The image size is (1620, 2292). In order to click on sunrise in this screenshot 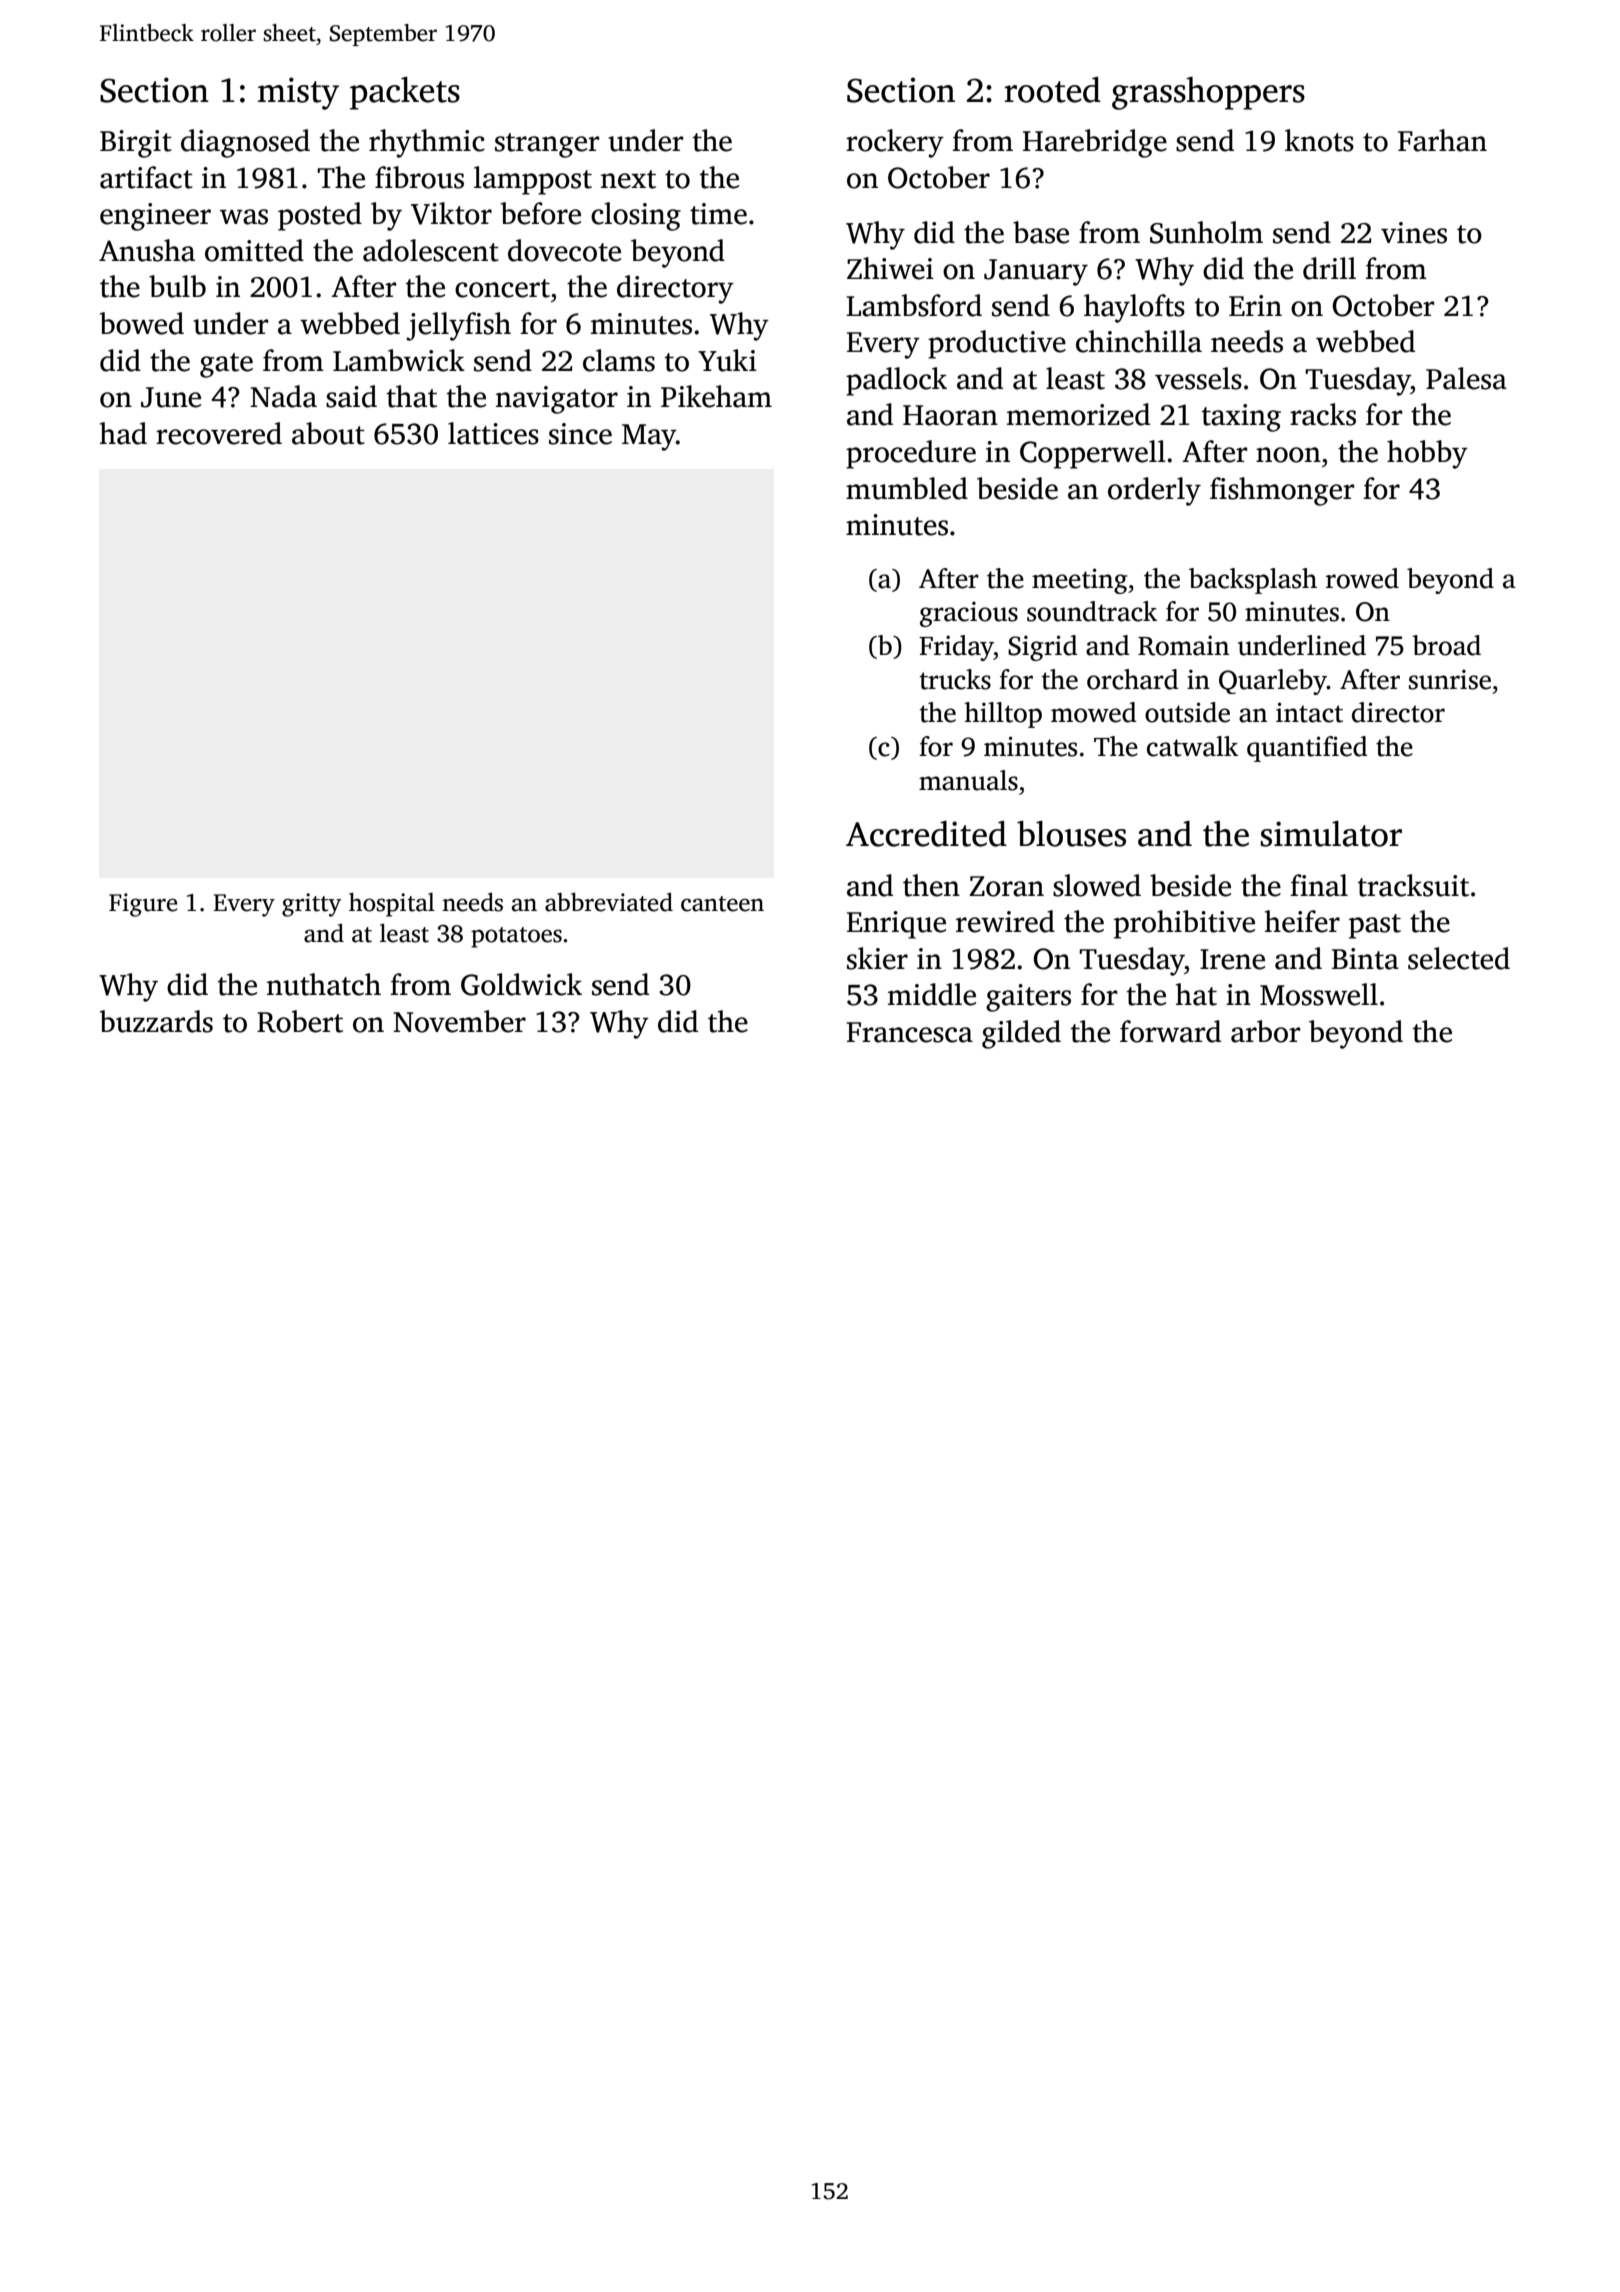, I will do `click(1450, 679)`.
